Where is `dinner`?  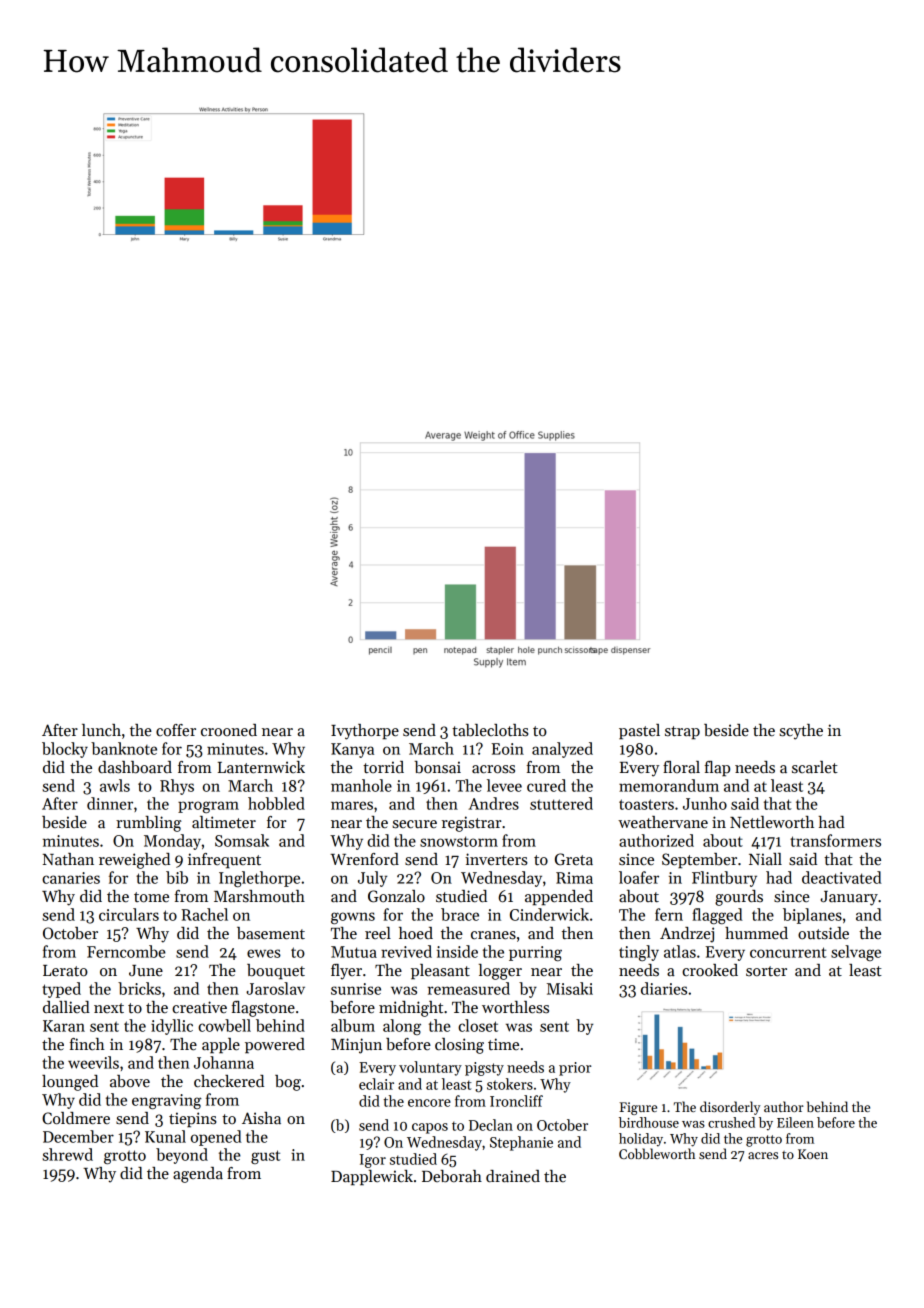 dinner is located at coordinates (110, 803).
